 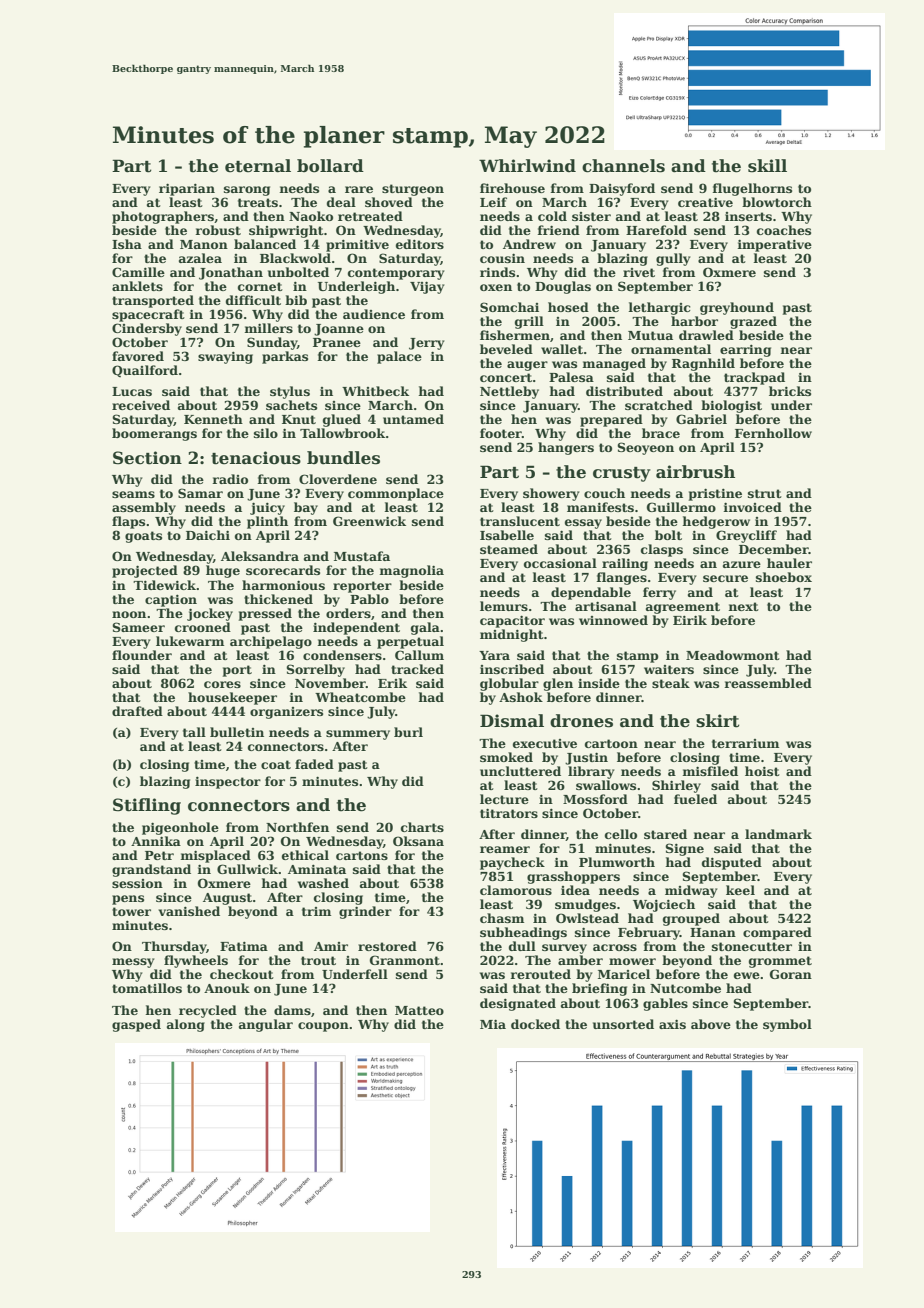 What do you see at coordinates (521, 697) in the screenshot?
I see `Ashok` at bounding box center [521, 697].
